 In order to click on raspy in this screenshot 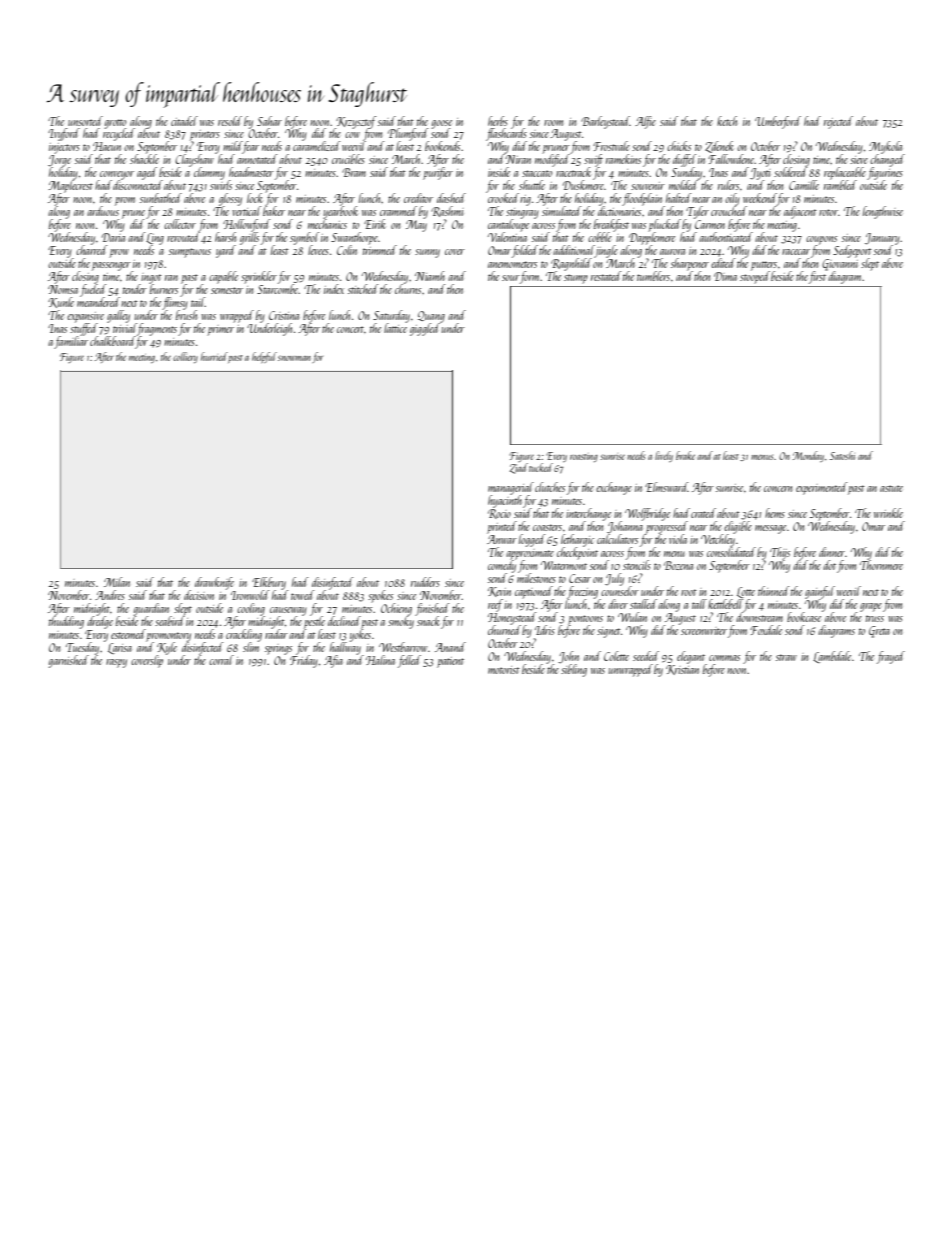, I will do `click(116, 663)`.
